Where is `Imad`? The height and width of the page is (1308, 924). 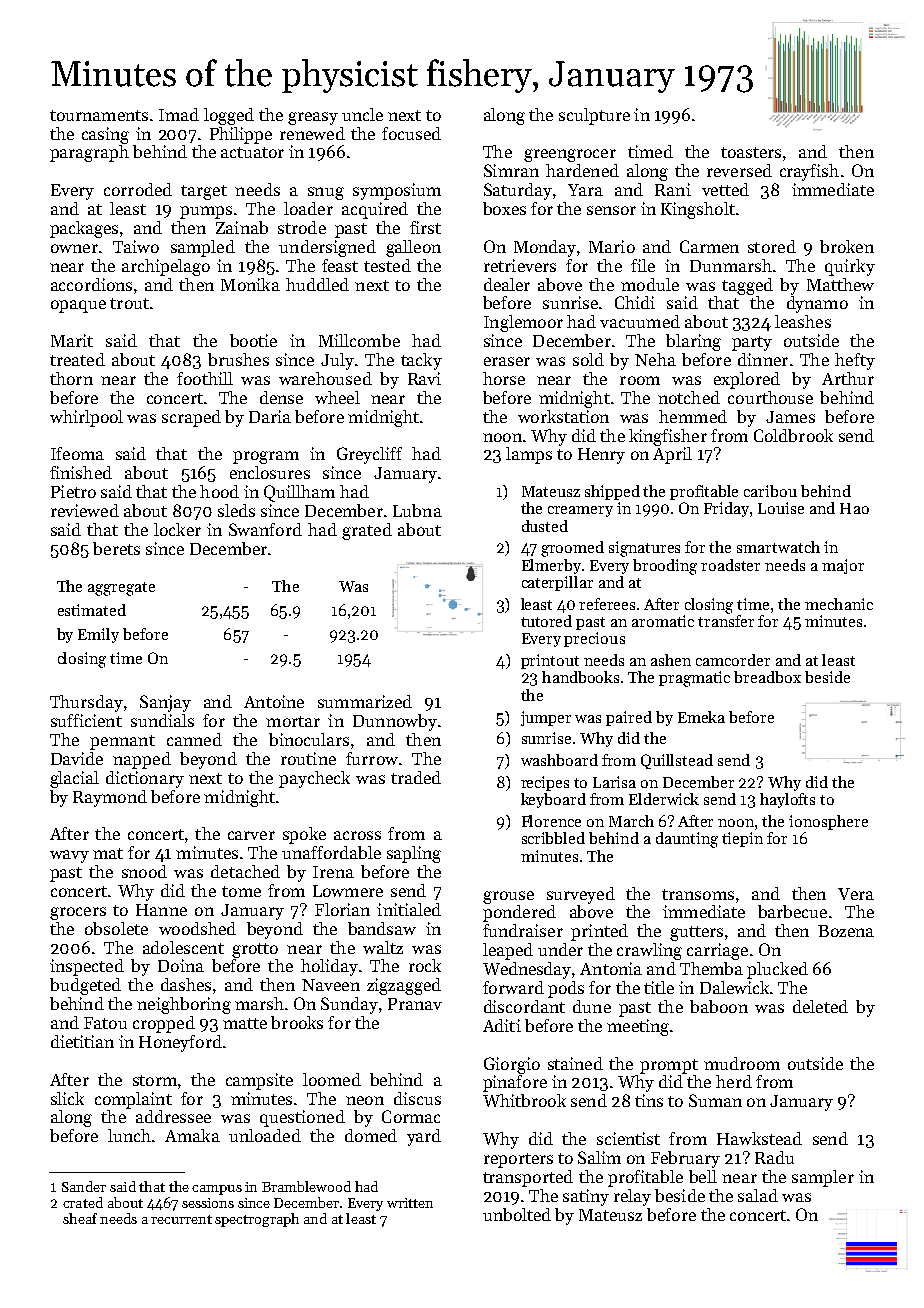
Imad is located at coordinates (179, 114).
